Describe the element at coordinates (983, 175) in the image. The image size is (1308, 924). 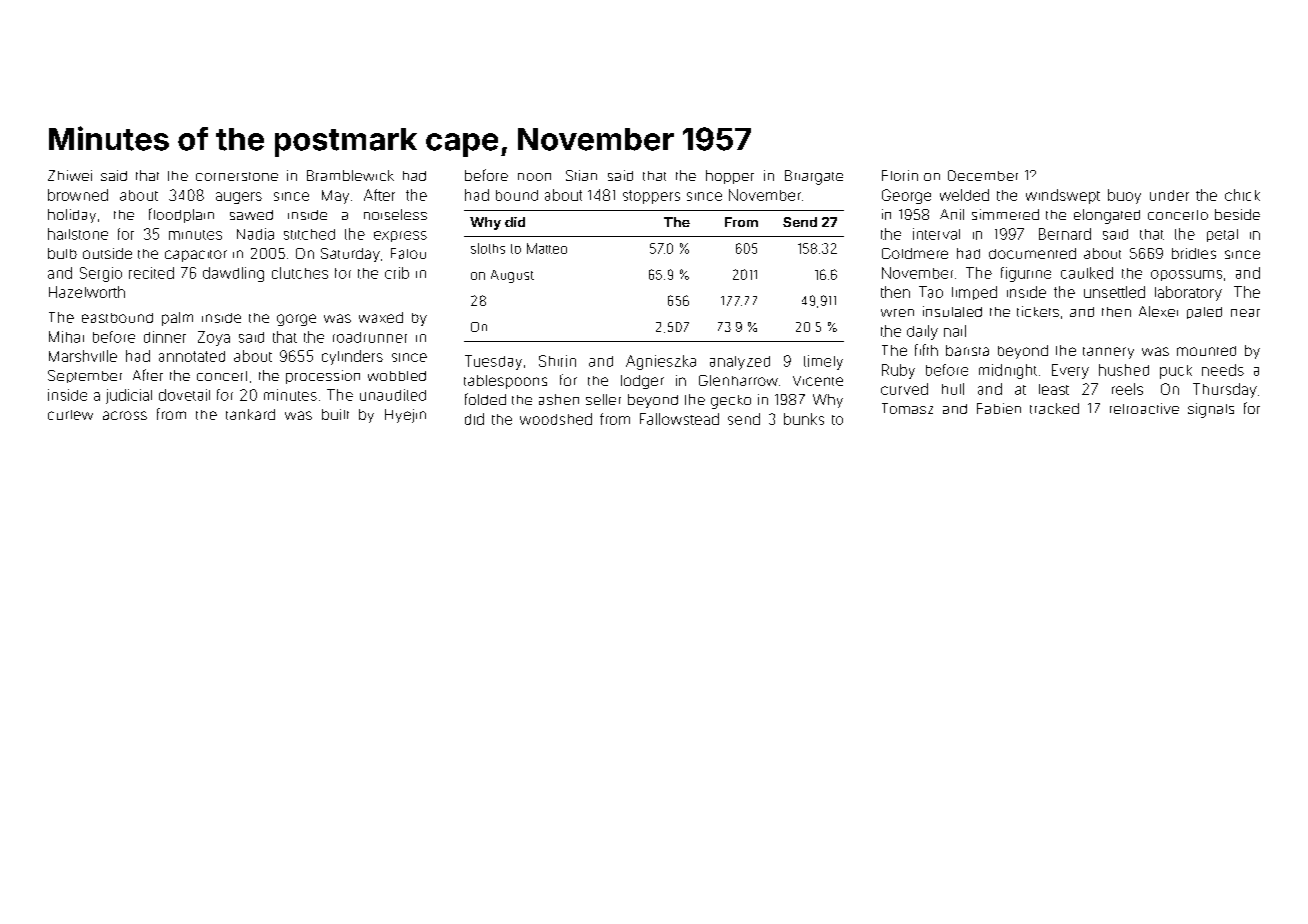
I see `December` at that location.
